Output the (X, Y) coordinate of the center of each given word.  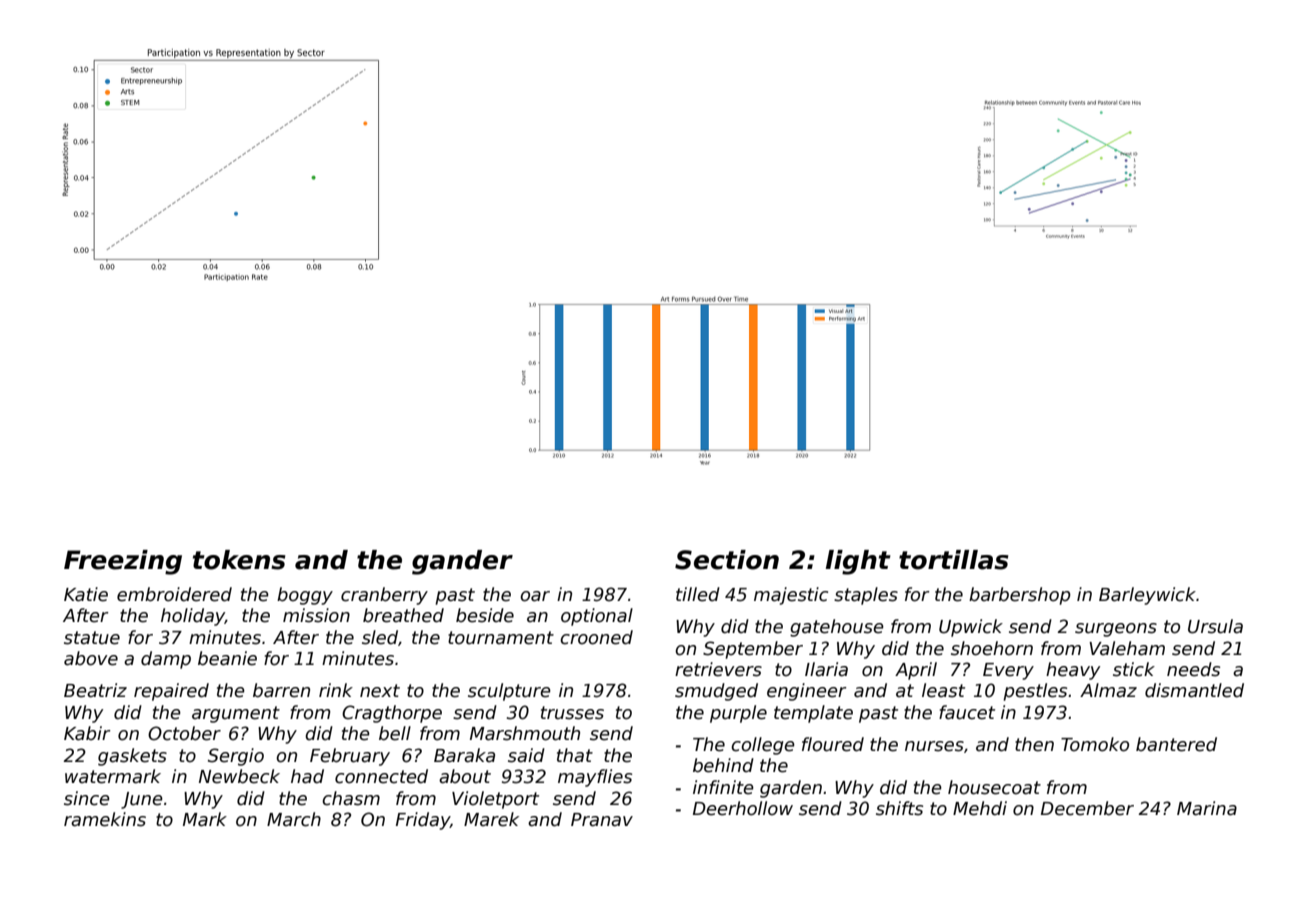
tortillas (953, 560)
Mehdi (980, 808)
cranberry (384, 596)
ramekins (105, 819)
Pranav (602, 820)
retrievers (718, 669)
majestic (791, 596)
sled (380, 637)
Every (1008, 671)
